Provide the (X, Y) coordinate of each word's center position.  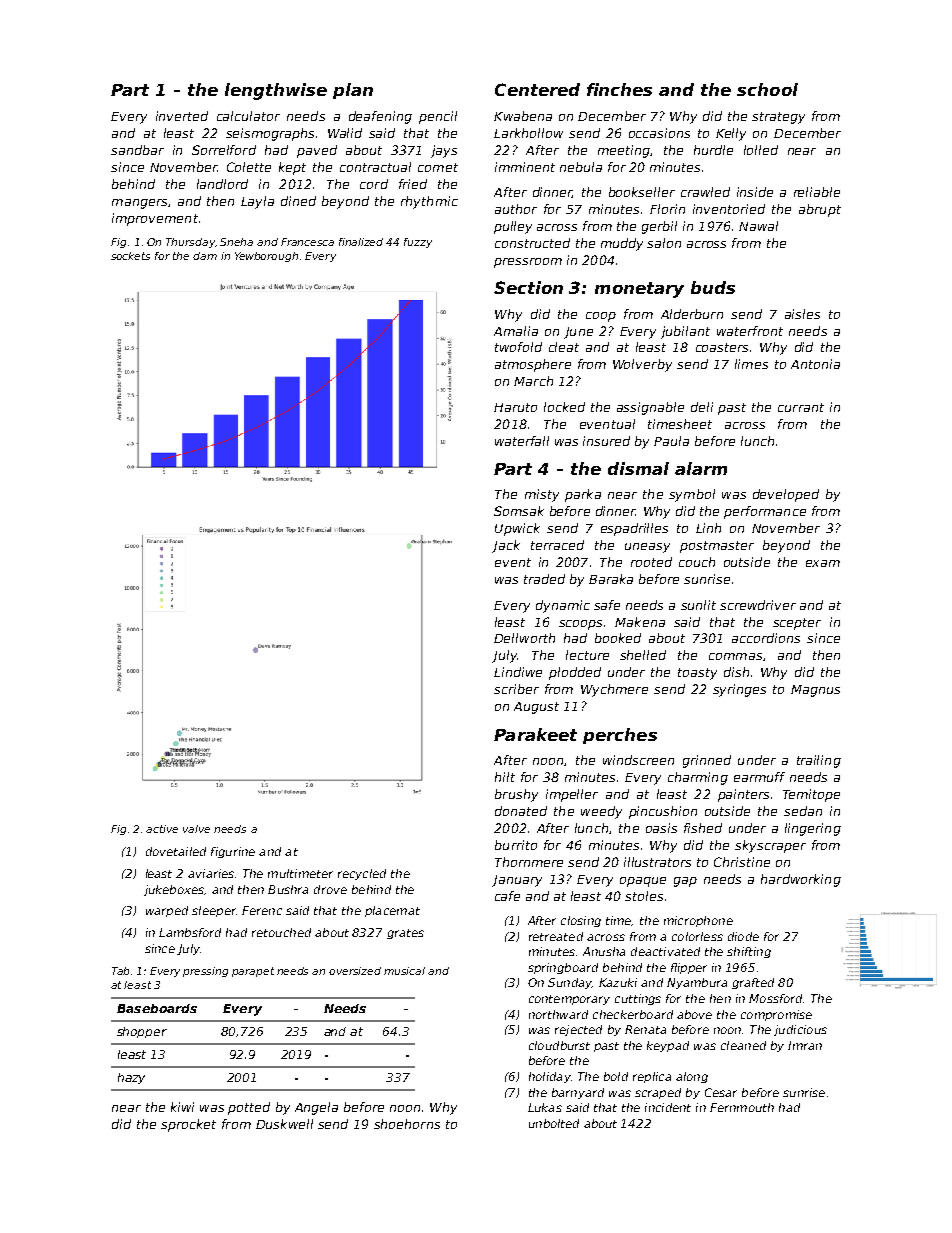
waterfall (522, 441)
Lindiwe (518, 672)
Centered (537, 89)
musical (404, 971)
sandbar (137, 150)
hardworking (801, 880)
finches (619, 89)
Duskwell (284, 1124)
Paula (671, 441)
